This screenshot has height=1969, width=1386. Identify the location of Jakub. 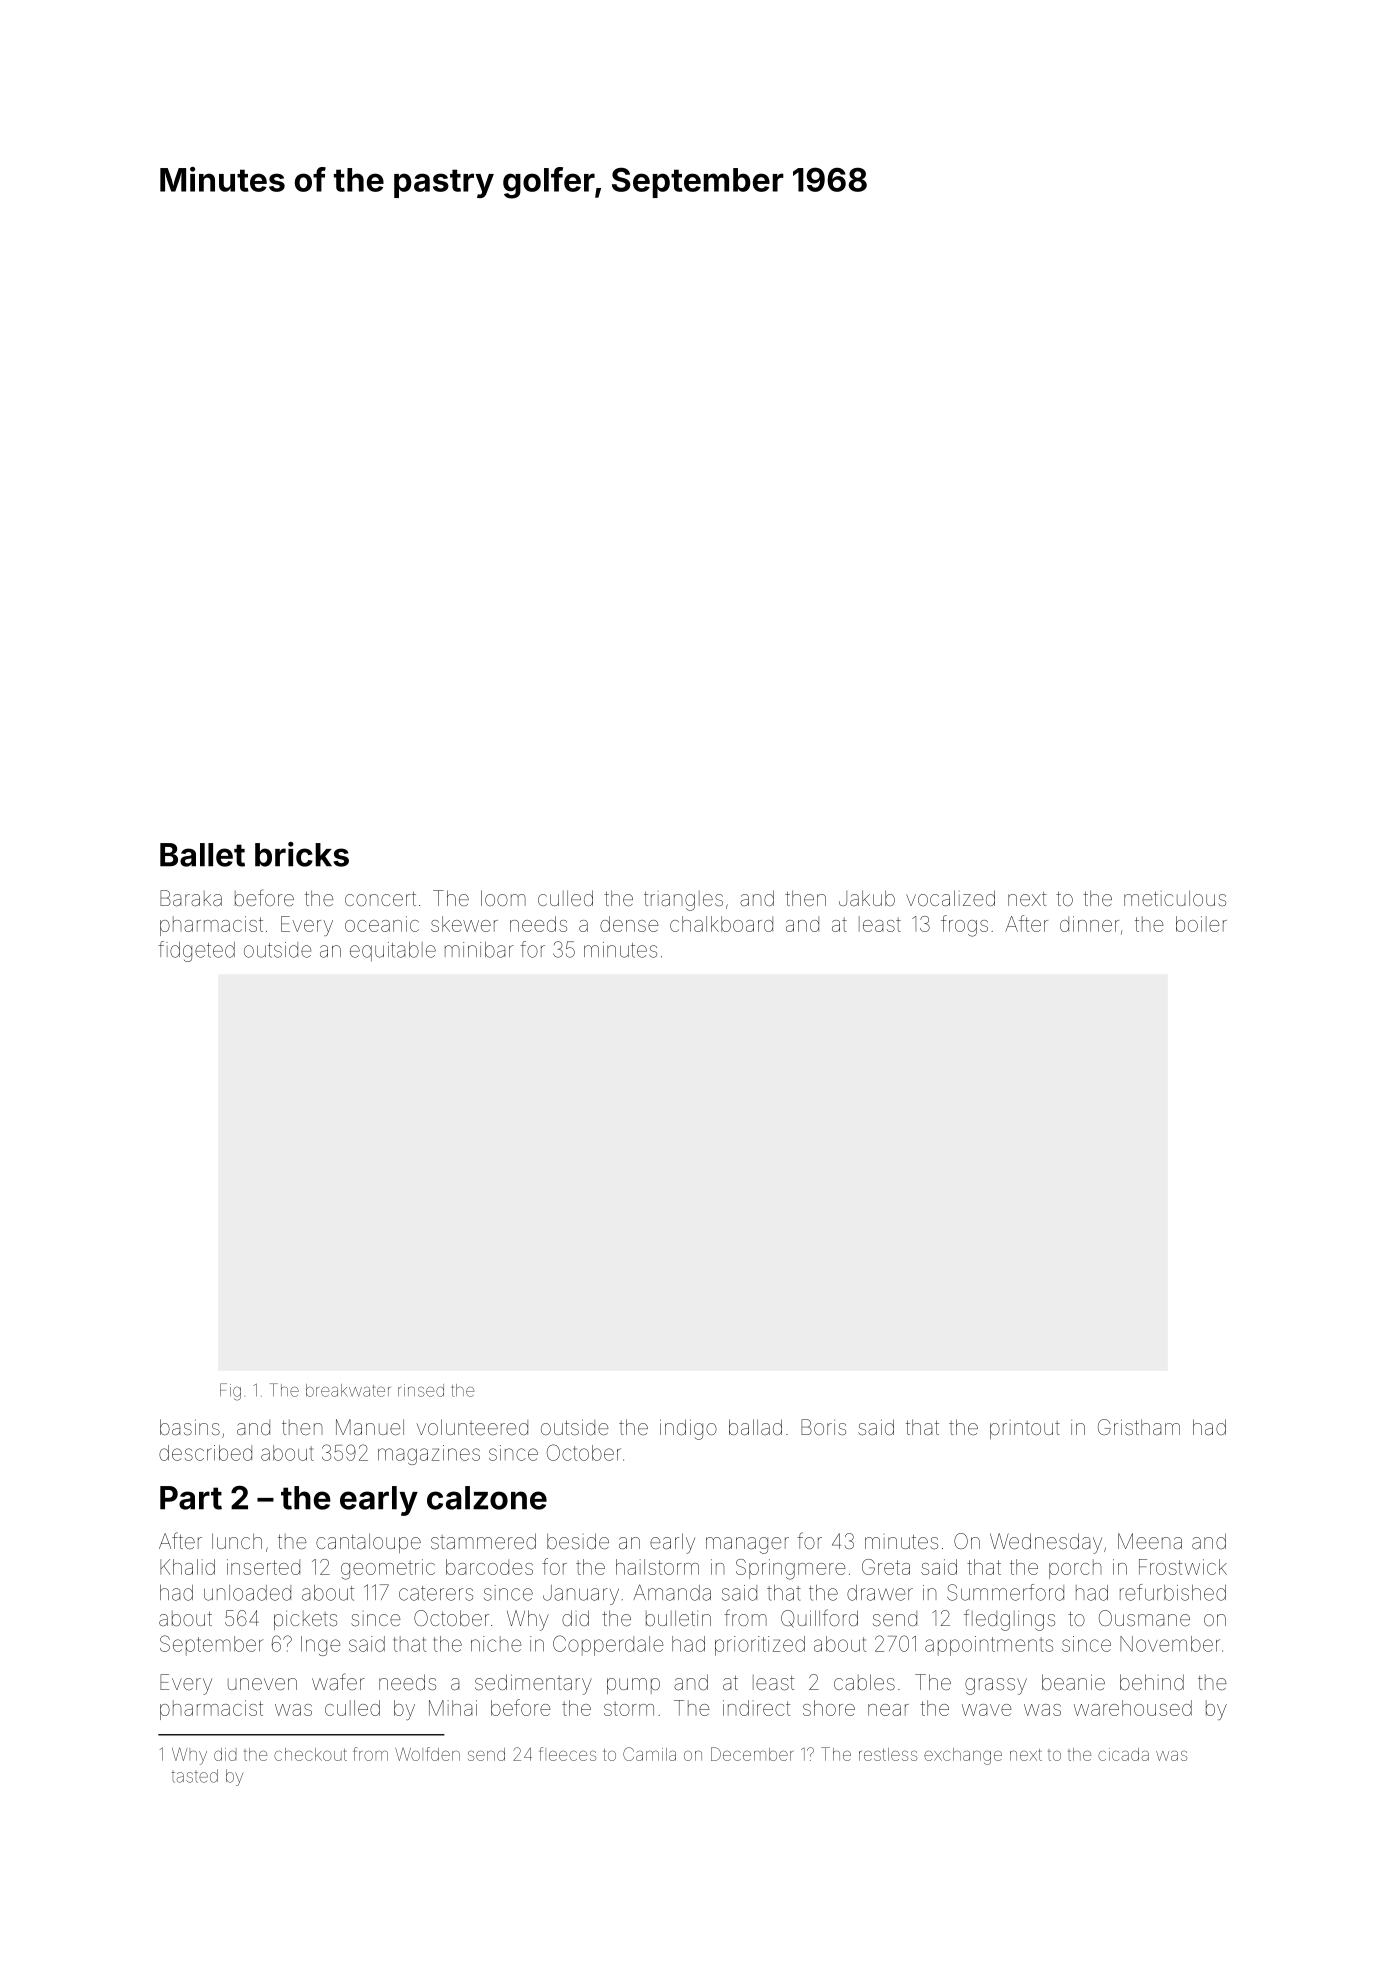
(867, 898).
